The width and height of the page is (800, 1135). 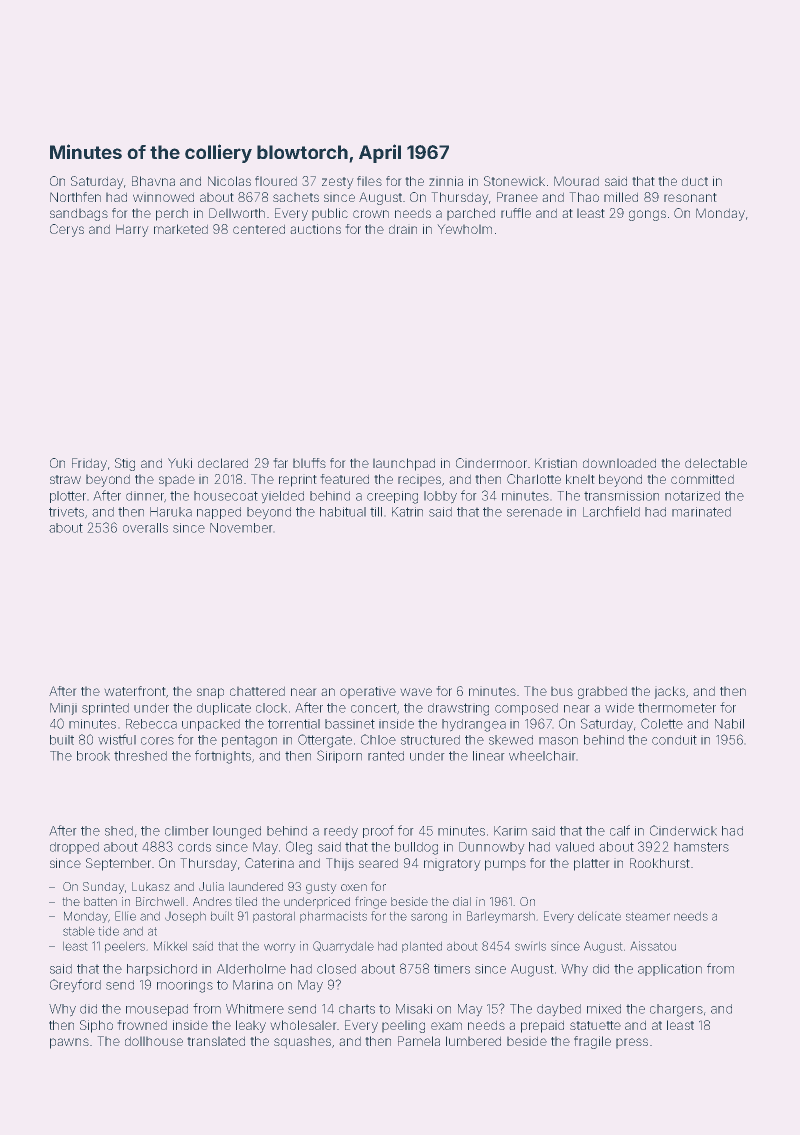 I want to click on zinnia, so click(x=446, y=181).
